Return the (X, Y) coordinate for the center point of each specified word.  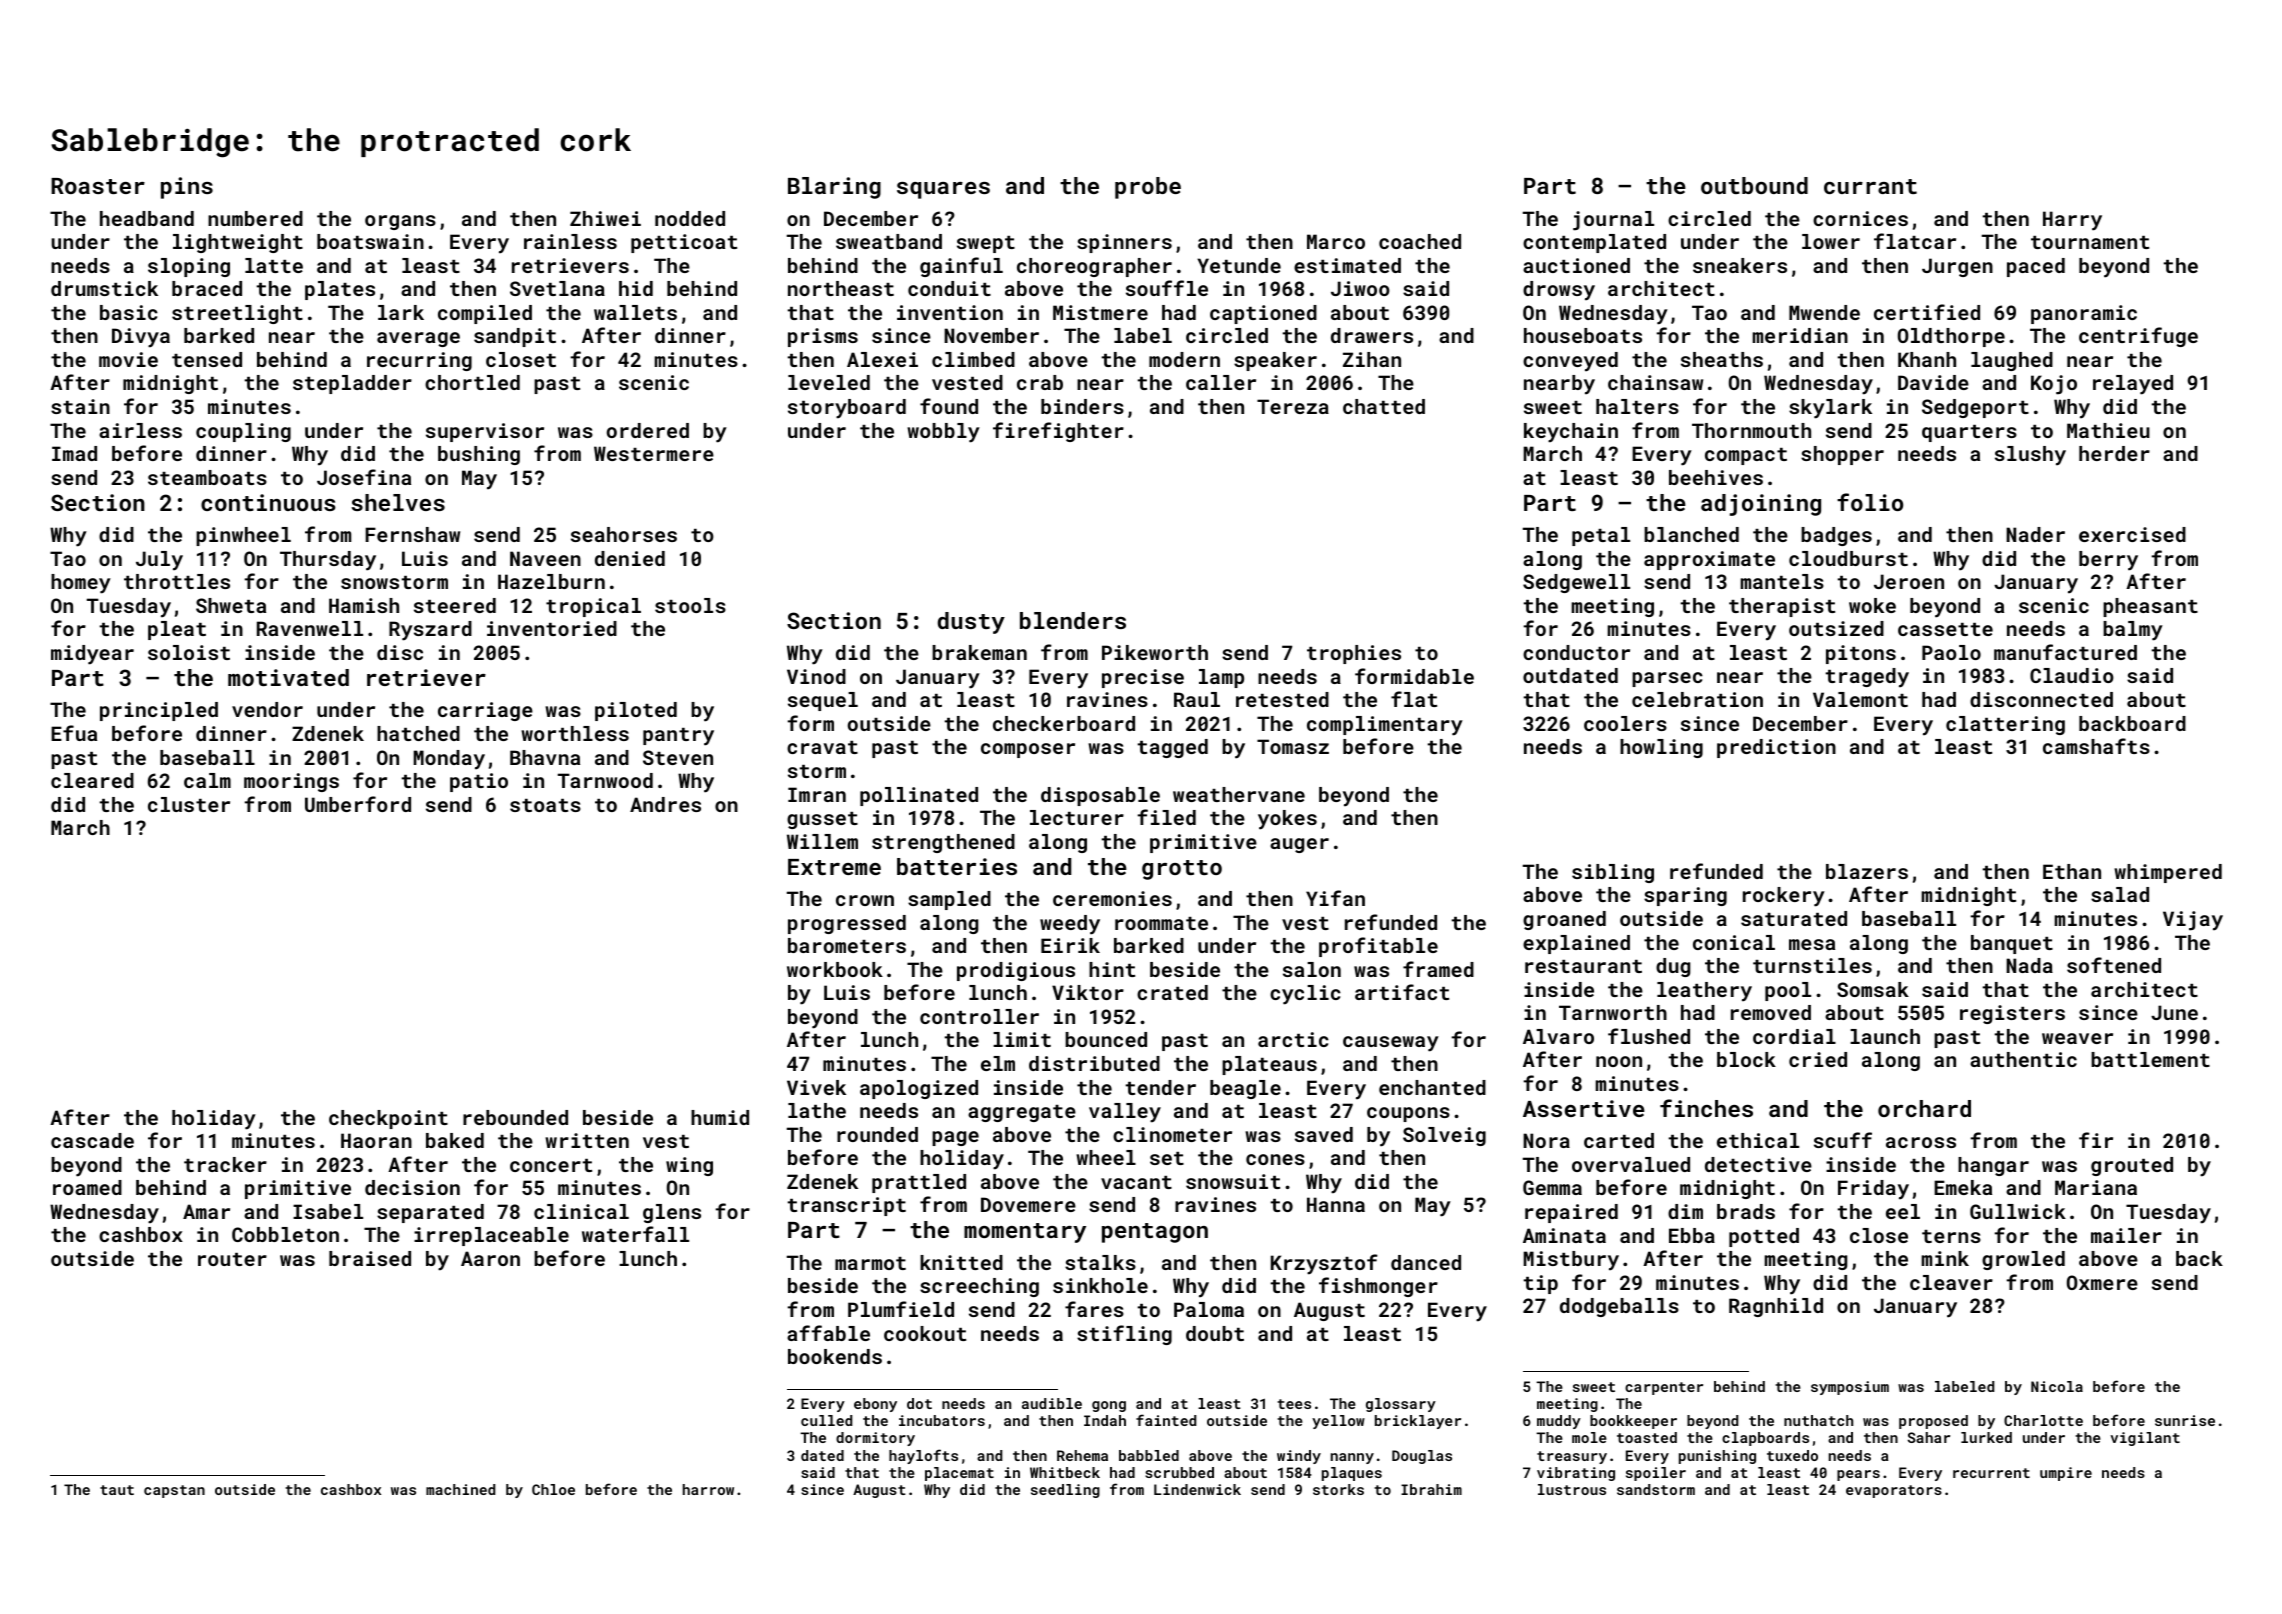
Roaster (98, 186)
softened (2114, 965)
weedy (1070, 925)
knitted (961, 1262)
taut (117, 1490)
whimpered (2168, 873)
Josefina (364, 477)
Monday (449, 760)
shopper (1842, 455)
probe (1148, 188)
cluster (189, 804)
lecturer (1077, 817)
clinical (581, 1211)
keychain (1571, 433)
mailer (2126, 1235)
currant (1870, 186)
